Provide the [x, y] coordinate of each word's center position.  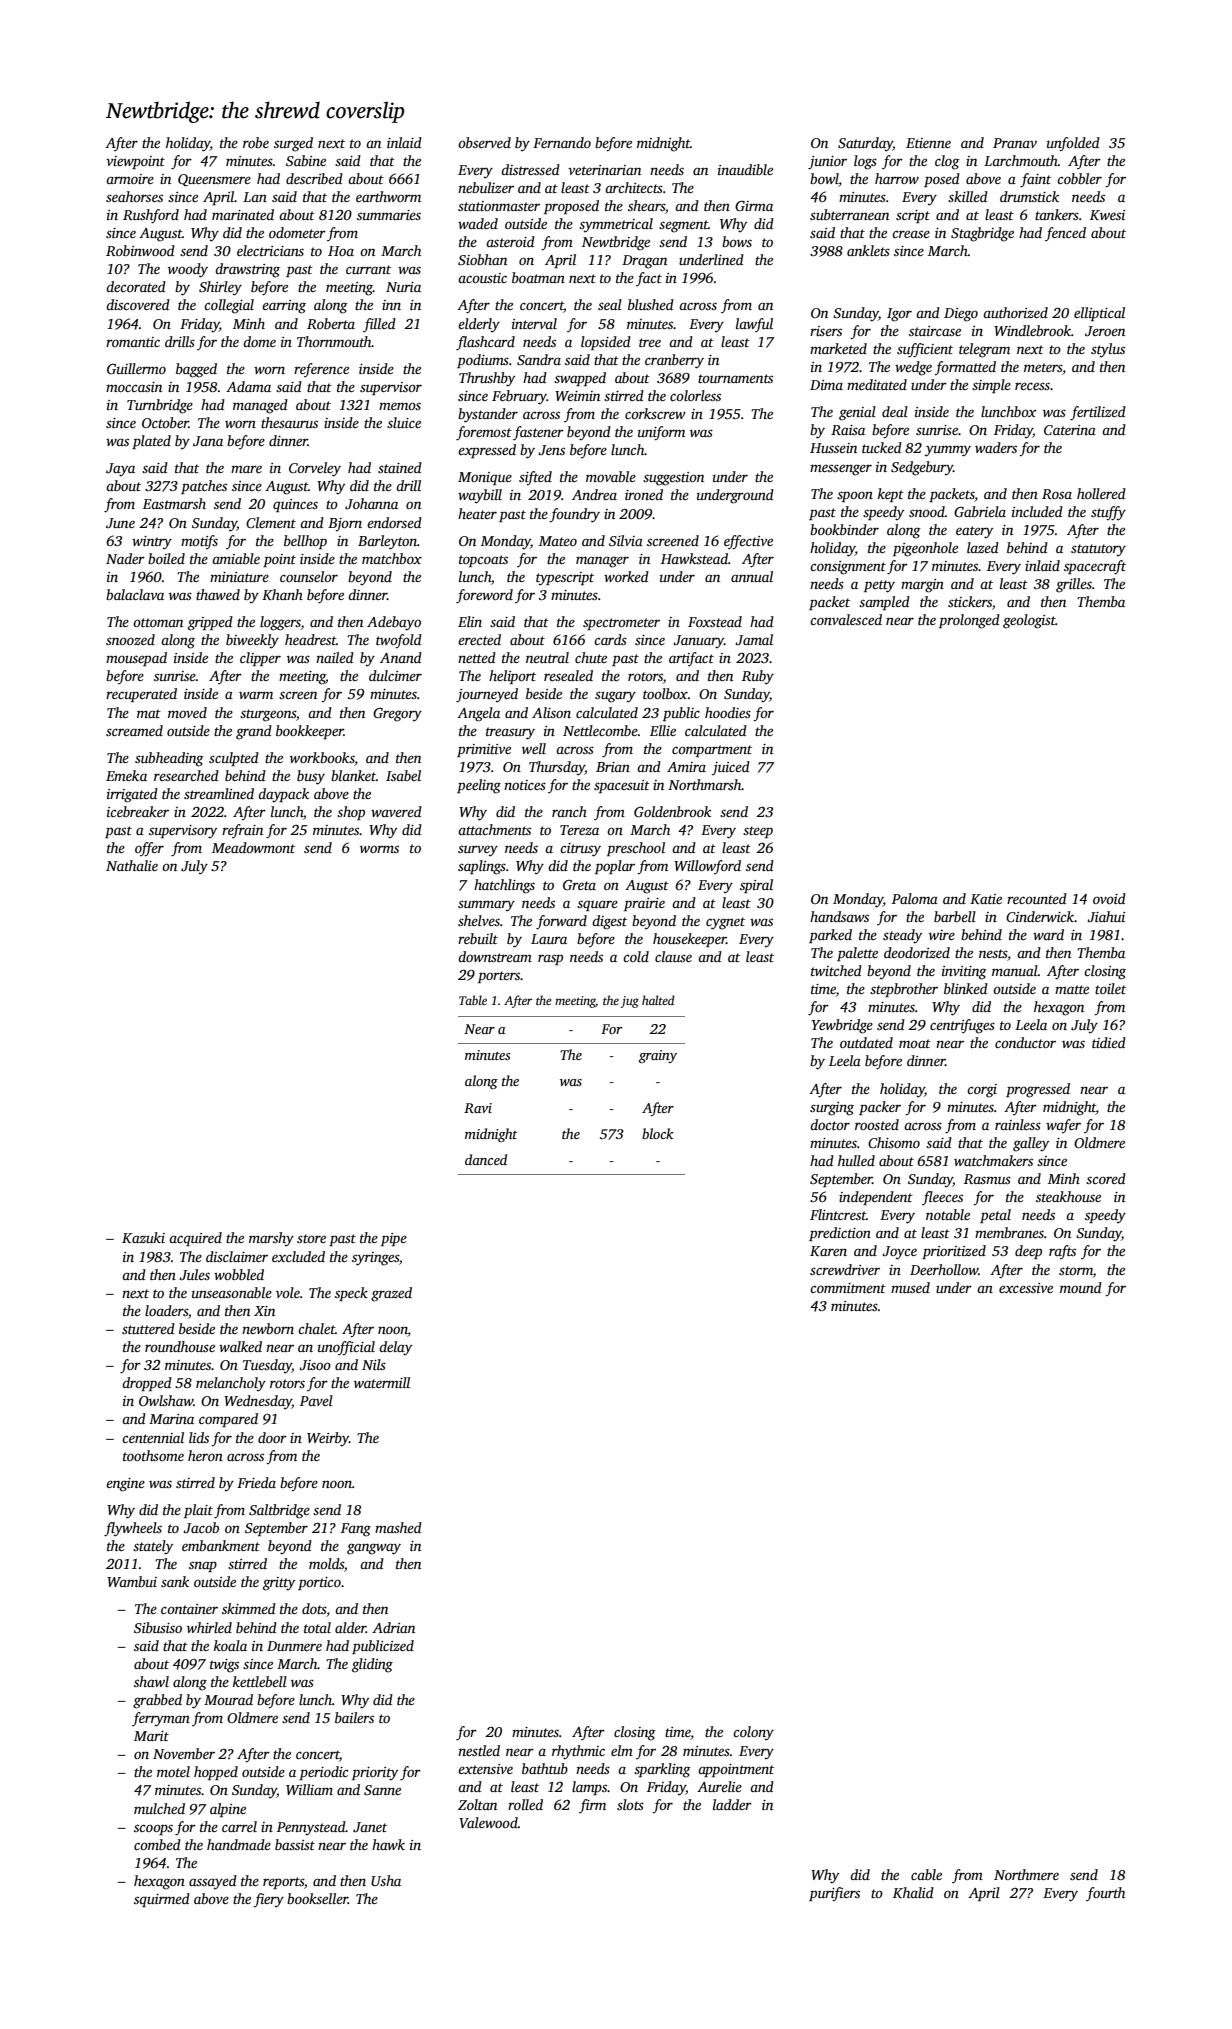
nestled [479, 1750]
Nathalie [132, 865]
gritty [279, 1584]
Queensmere [214, 180]
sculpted [234, 759]
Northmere [1026, 1874]
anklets [868, 250]
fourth [1105, 1894]
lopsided [606, 343]
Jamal [754, 639]
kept [891, 495]
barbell [955, 916]
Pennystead [311, 1828]
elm [622, 1750]
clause [673, 956]
